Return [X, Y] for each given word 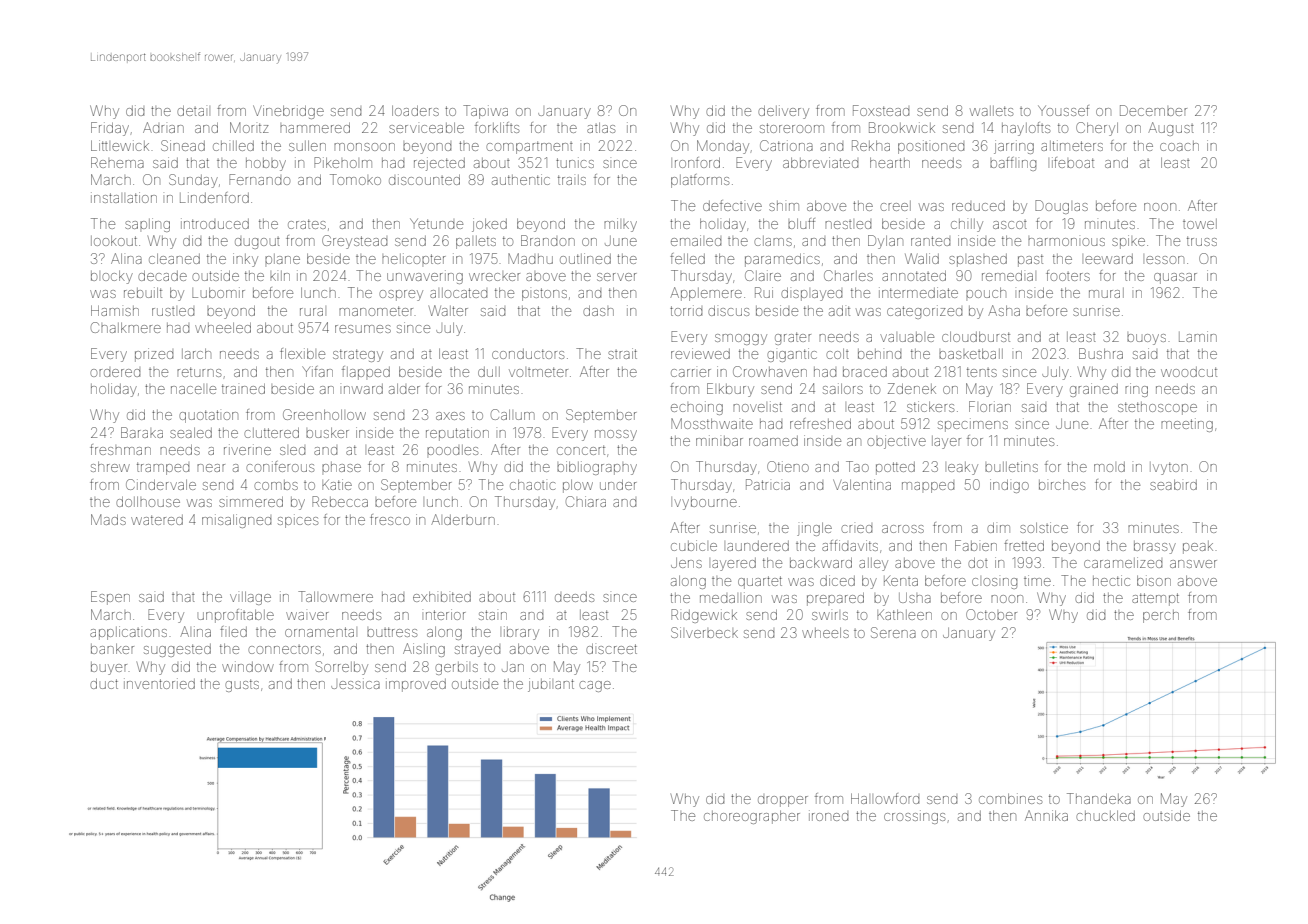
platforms [700, 181]
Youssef [1063, 110]
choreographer [752, 817]
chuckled [1105, 816]
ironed [828, 815]
